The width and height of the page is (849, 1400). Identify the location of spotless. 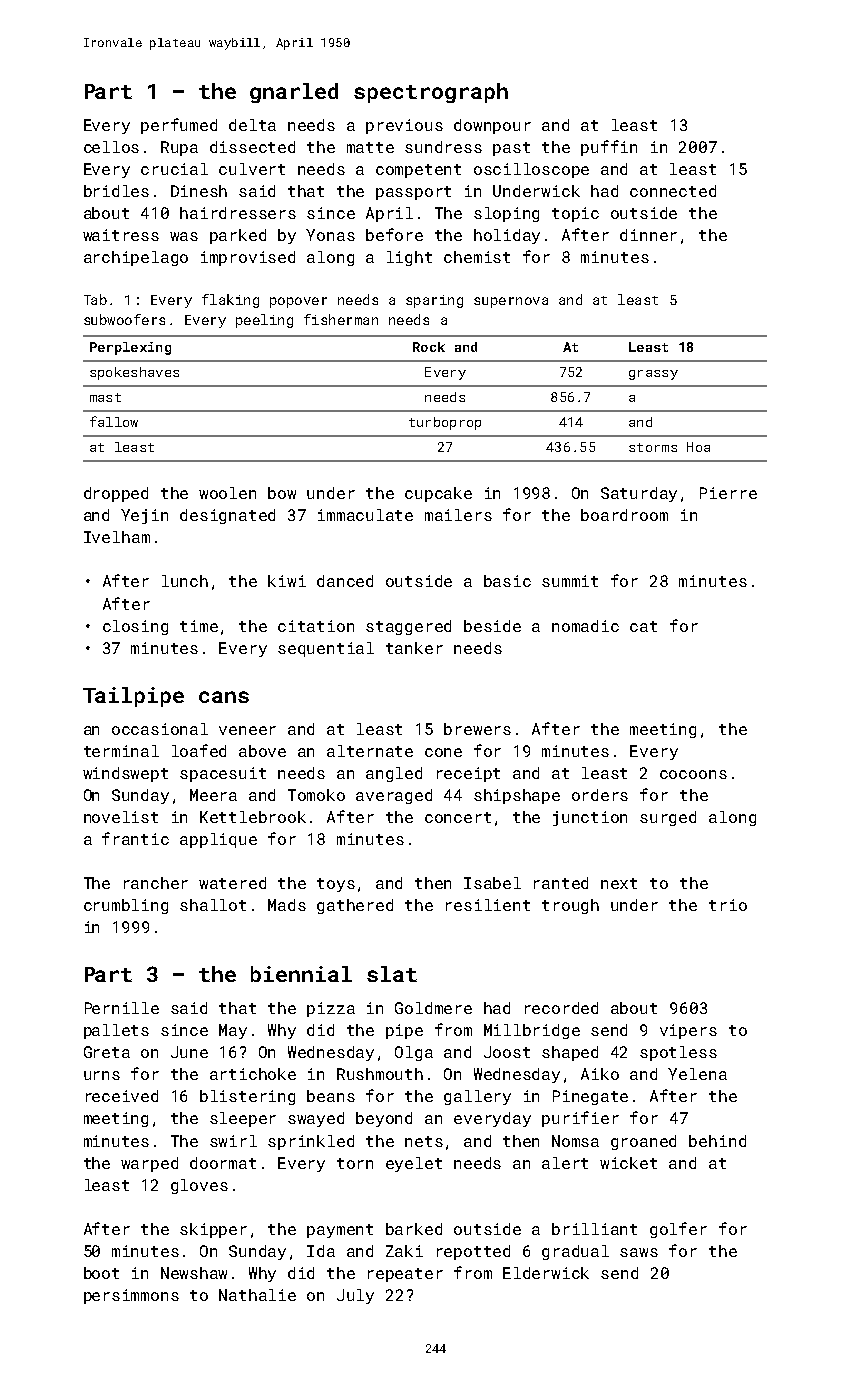
(678, 1053).
